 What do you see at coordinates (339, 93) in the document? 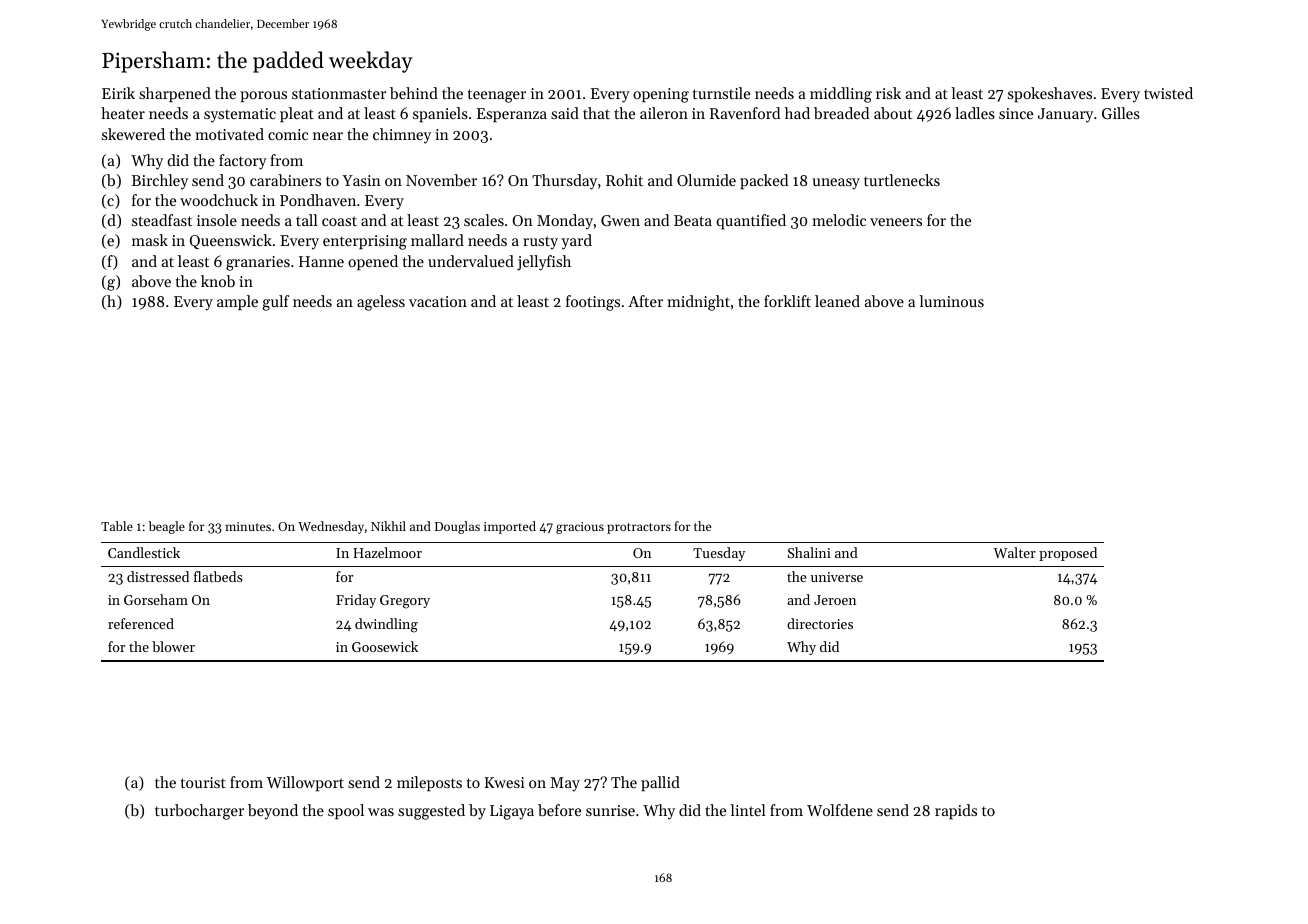
I see `stationmaster` at bounding box center [339, 93].
